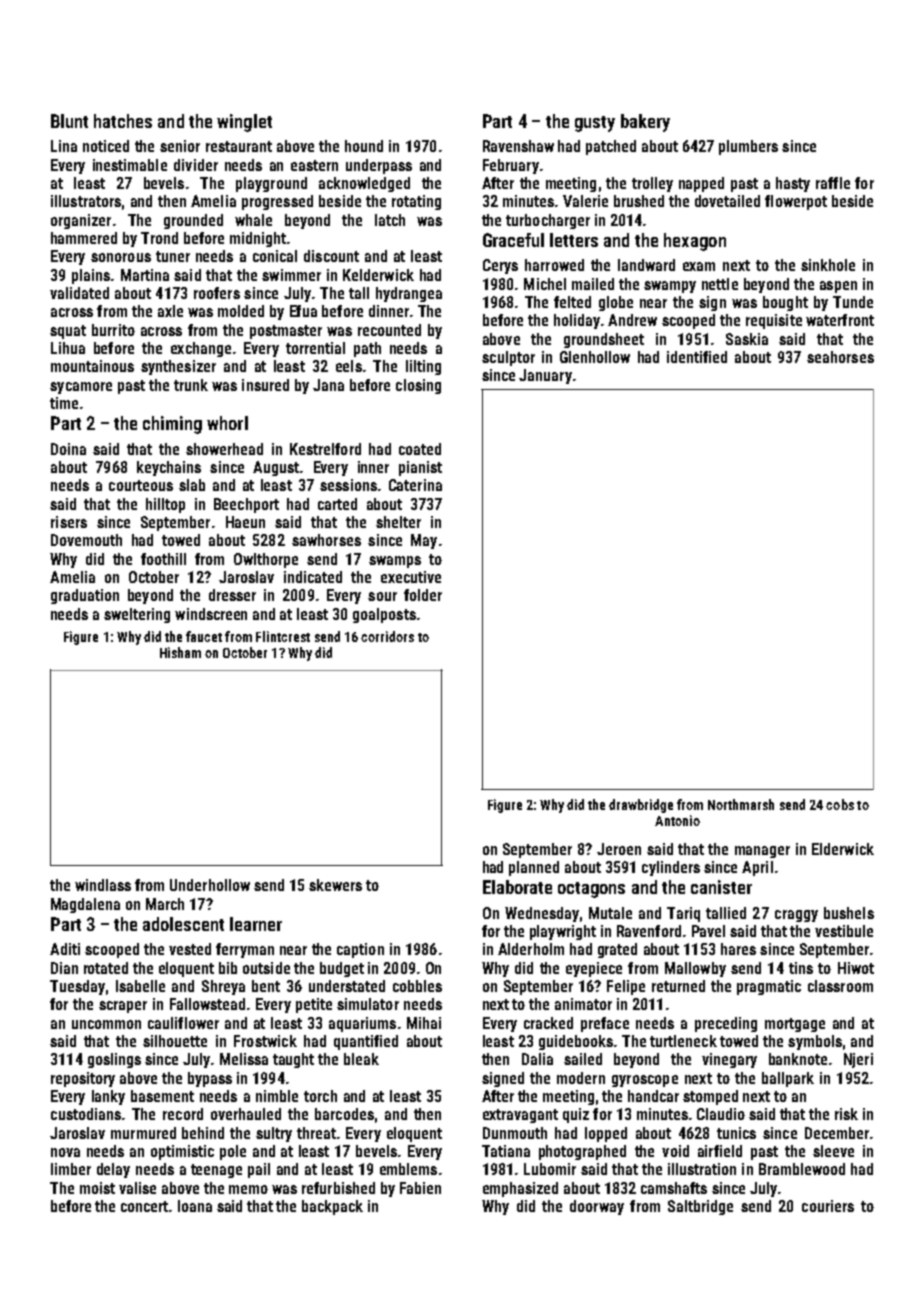 The height and width of the screenshot is (1314, 924). I want to click on playwright, so click(563, 932).
